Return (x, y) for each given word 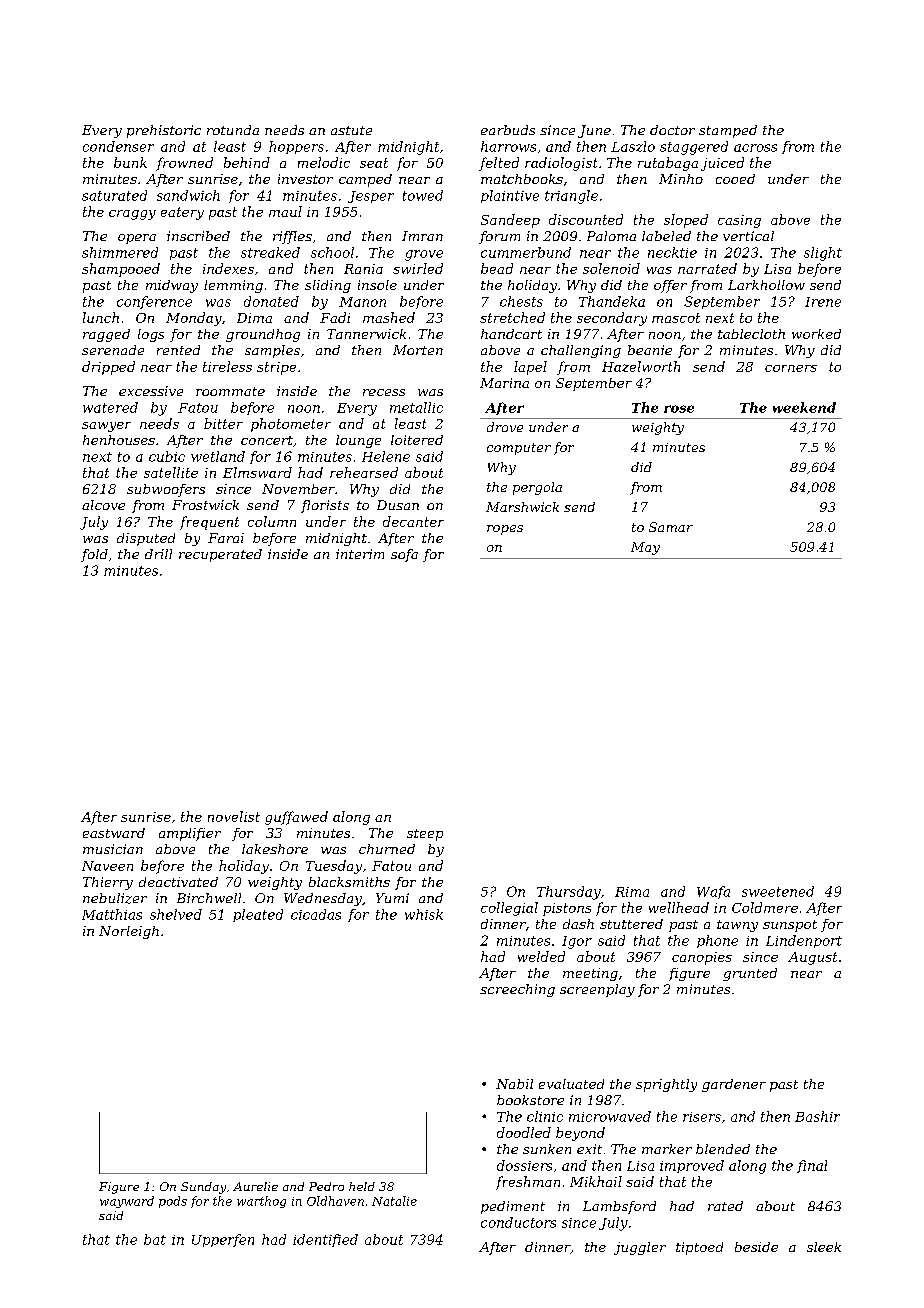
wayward (127, 1202)
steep (425, 835)
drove (505, 427)
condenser (118, 146)
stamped (728, 131)
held (362, 1186)
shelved (176, 914)
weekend (804, 407)
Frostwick (205, 505)
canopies (702, 958)
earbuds (508, 130)
